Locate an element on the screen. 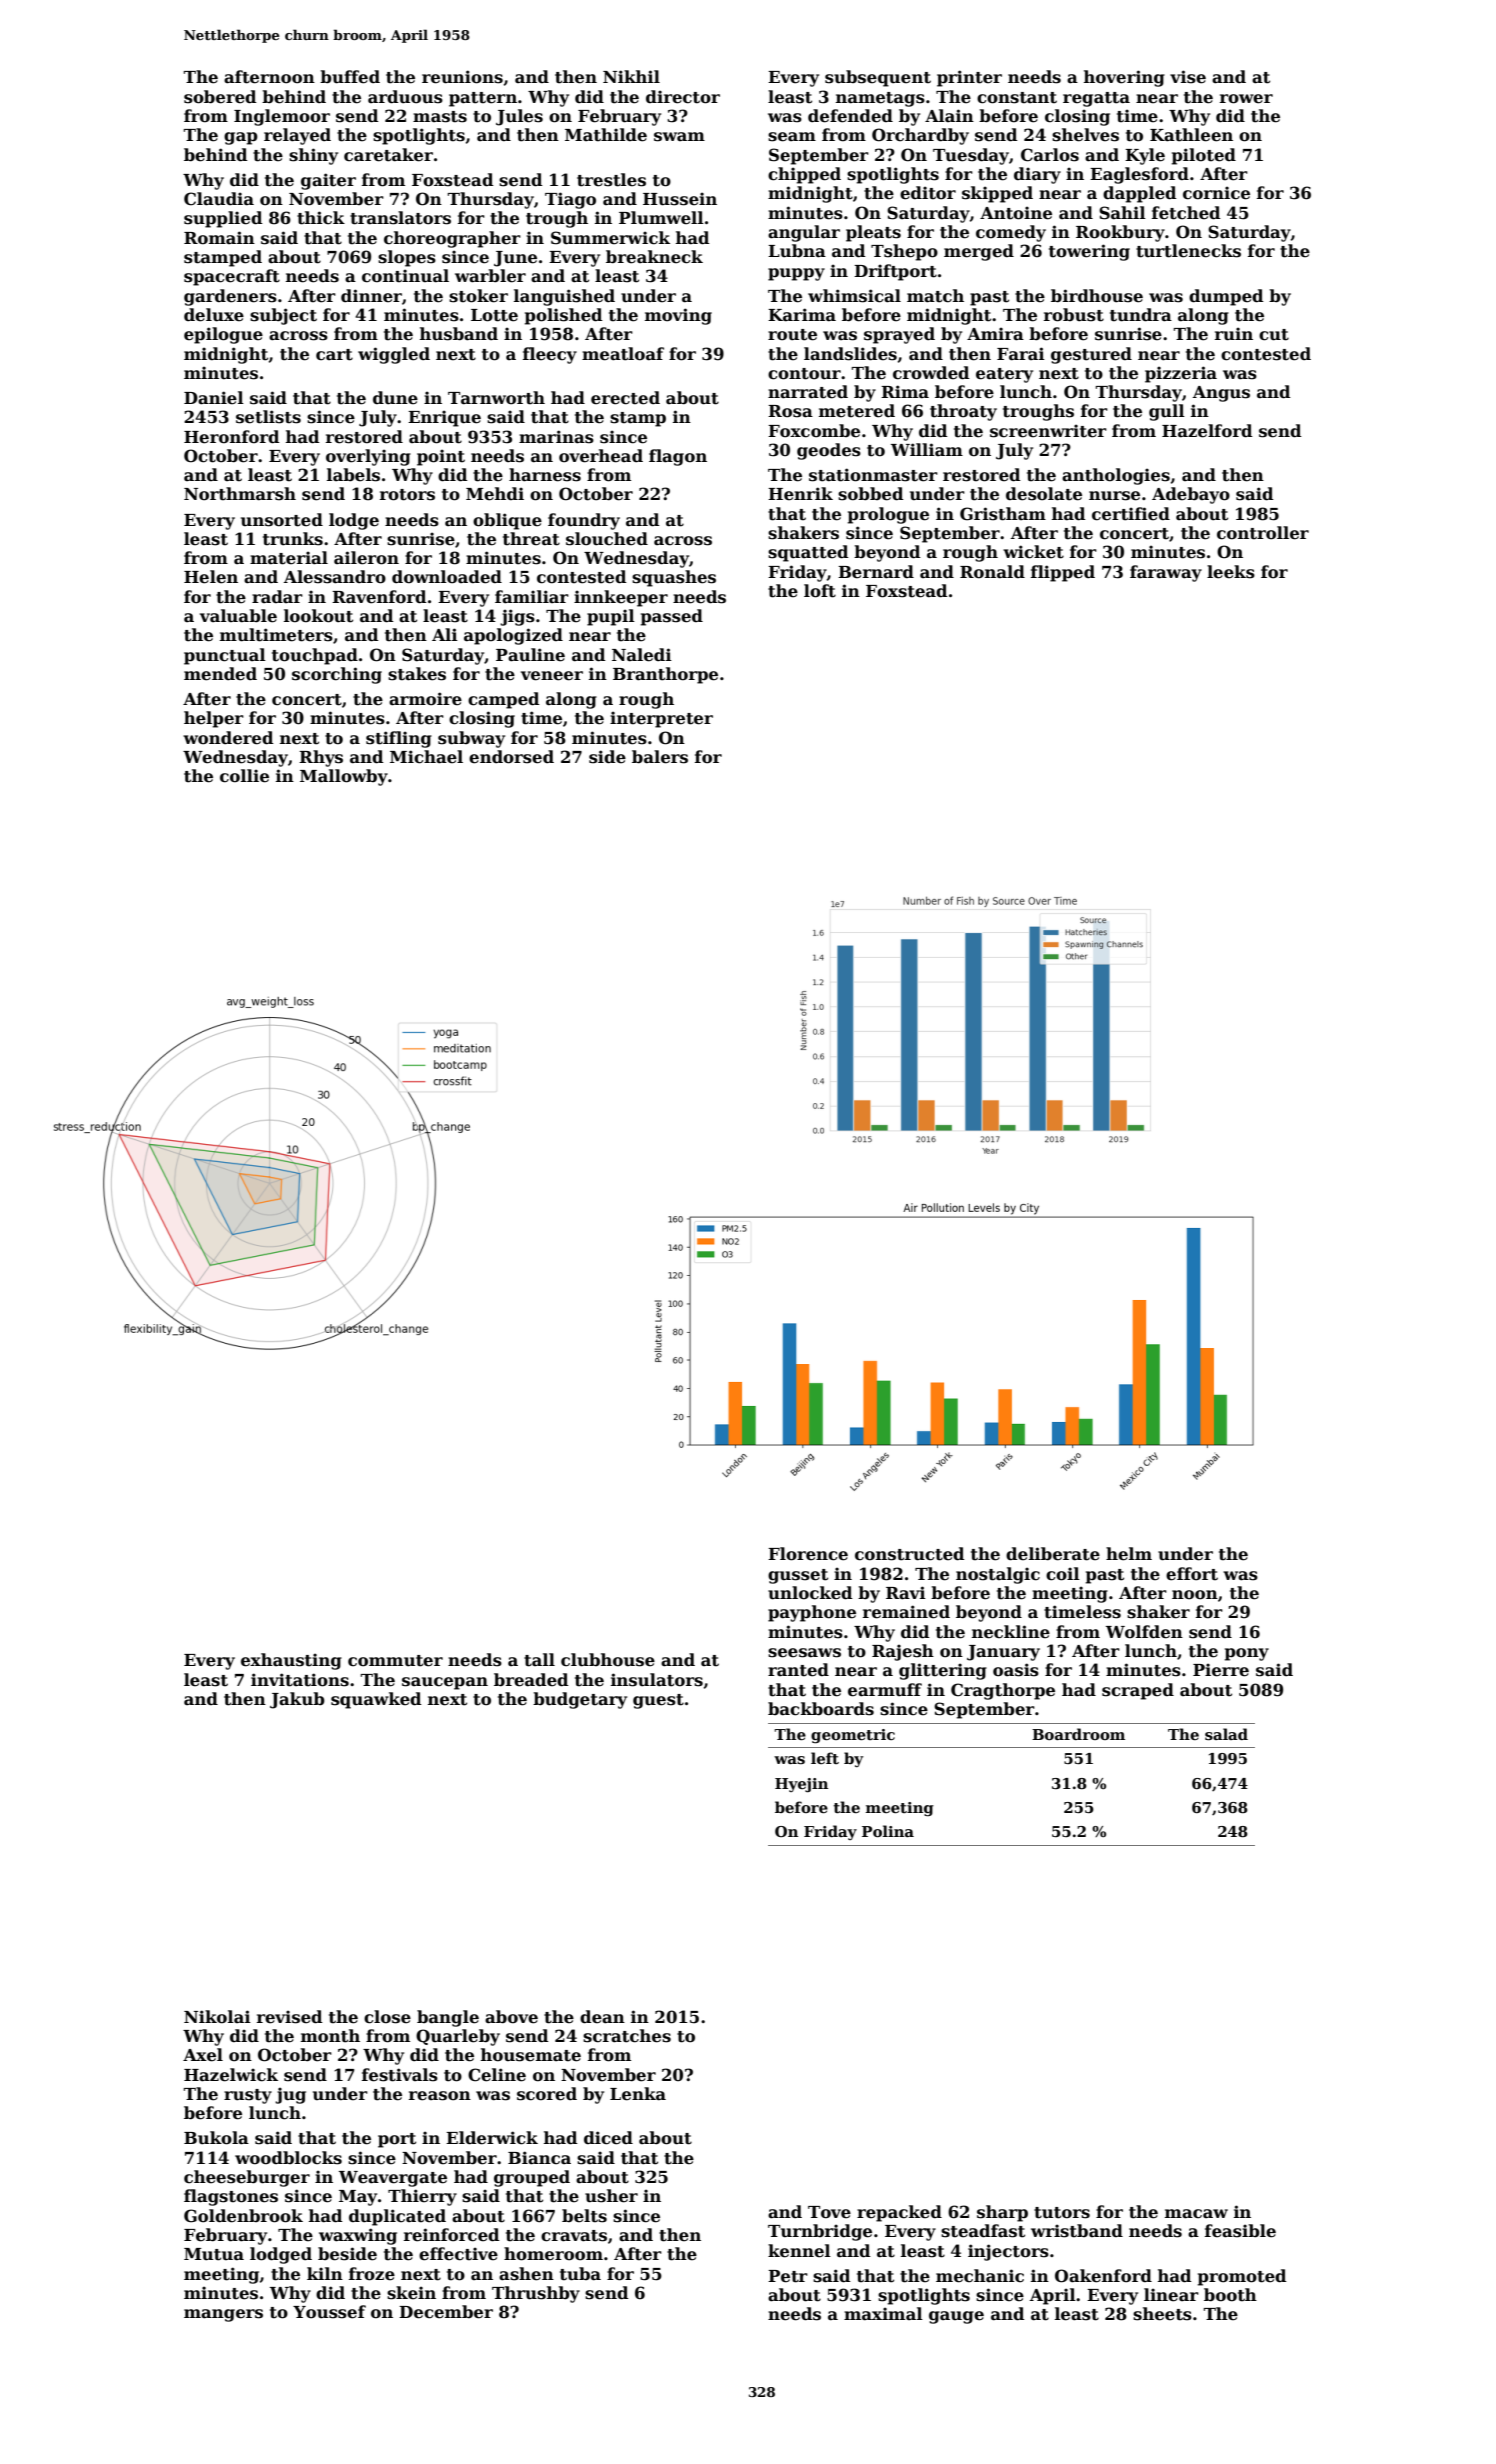 The height and width of the screenshot is (2464, 1496). dune is located at coordinates (395, 398).
